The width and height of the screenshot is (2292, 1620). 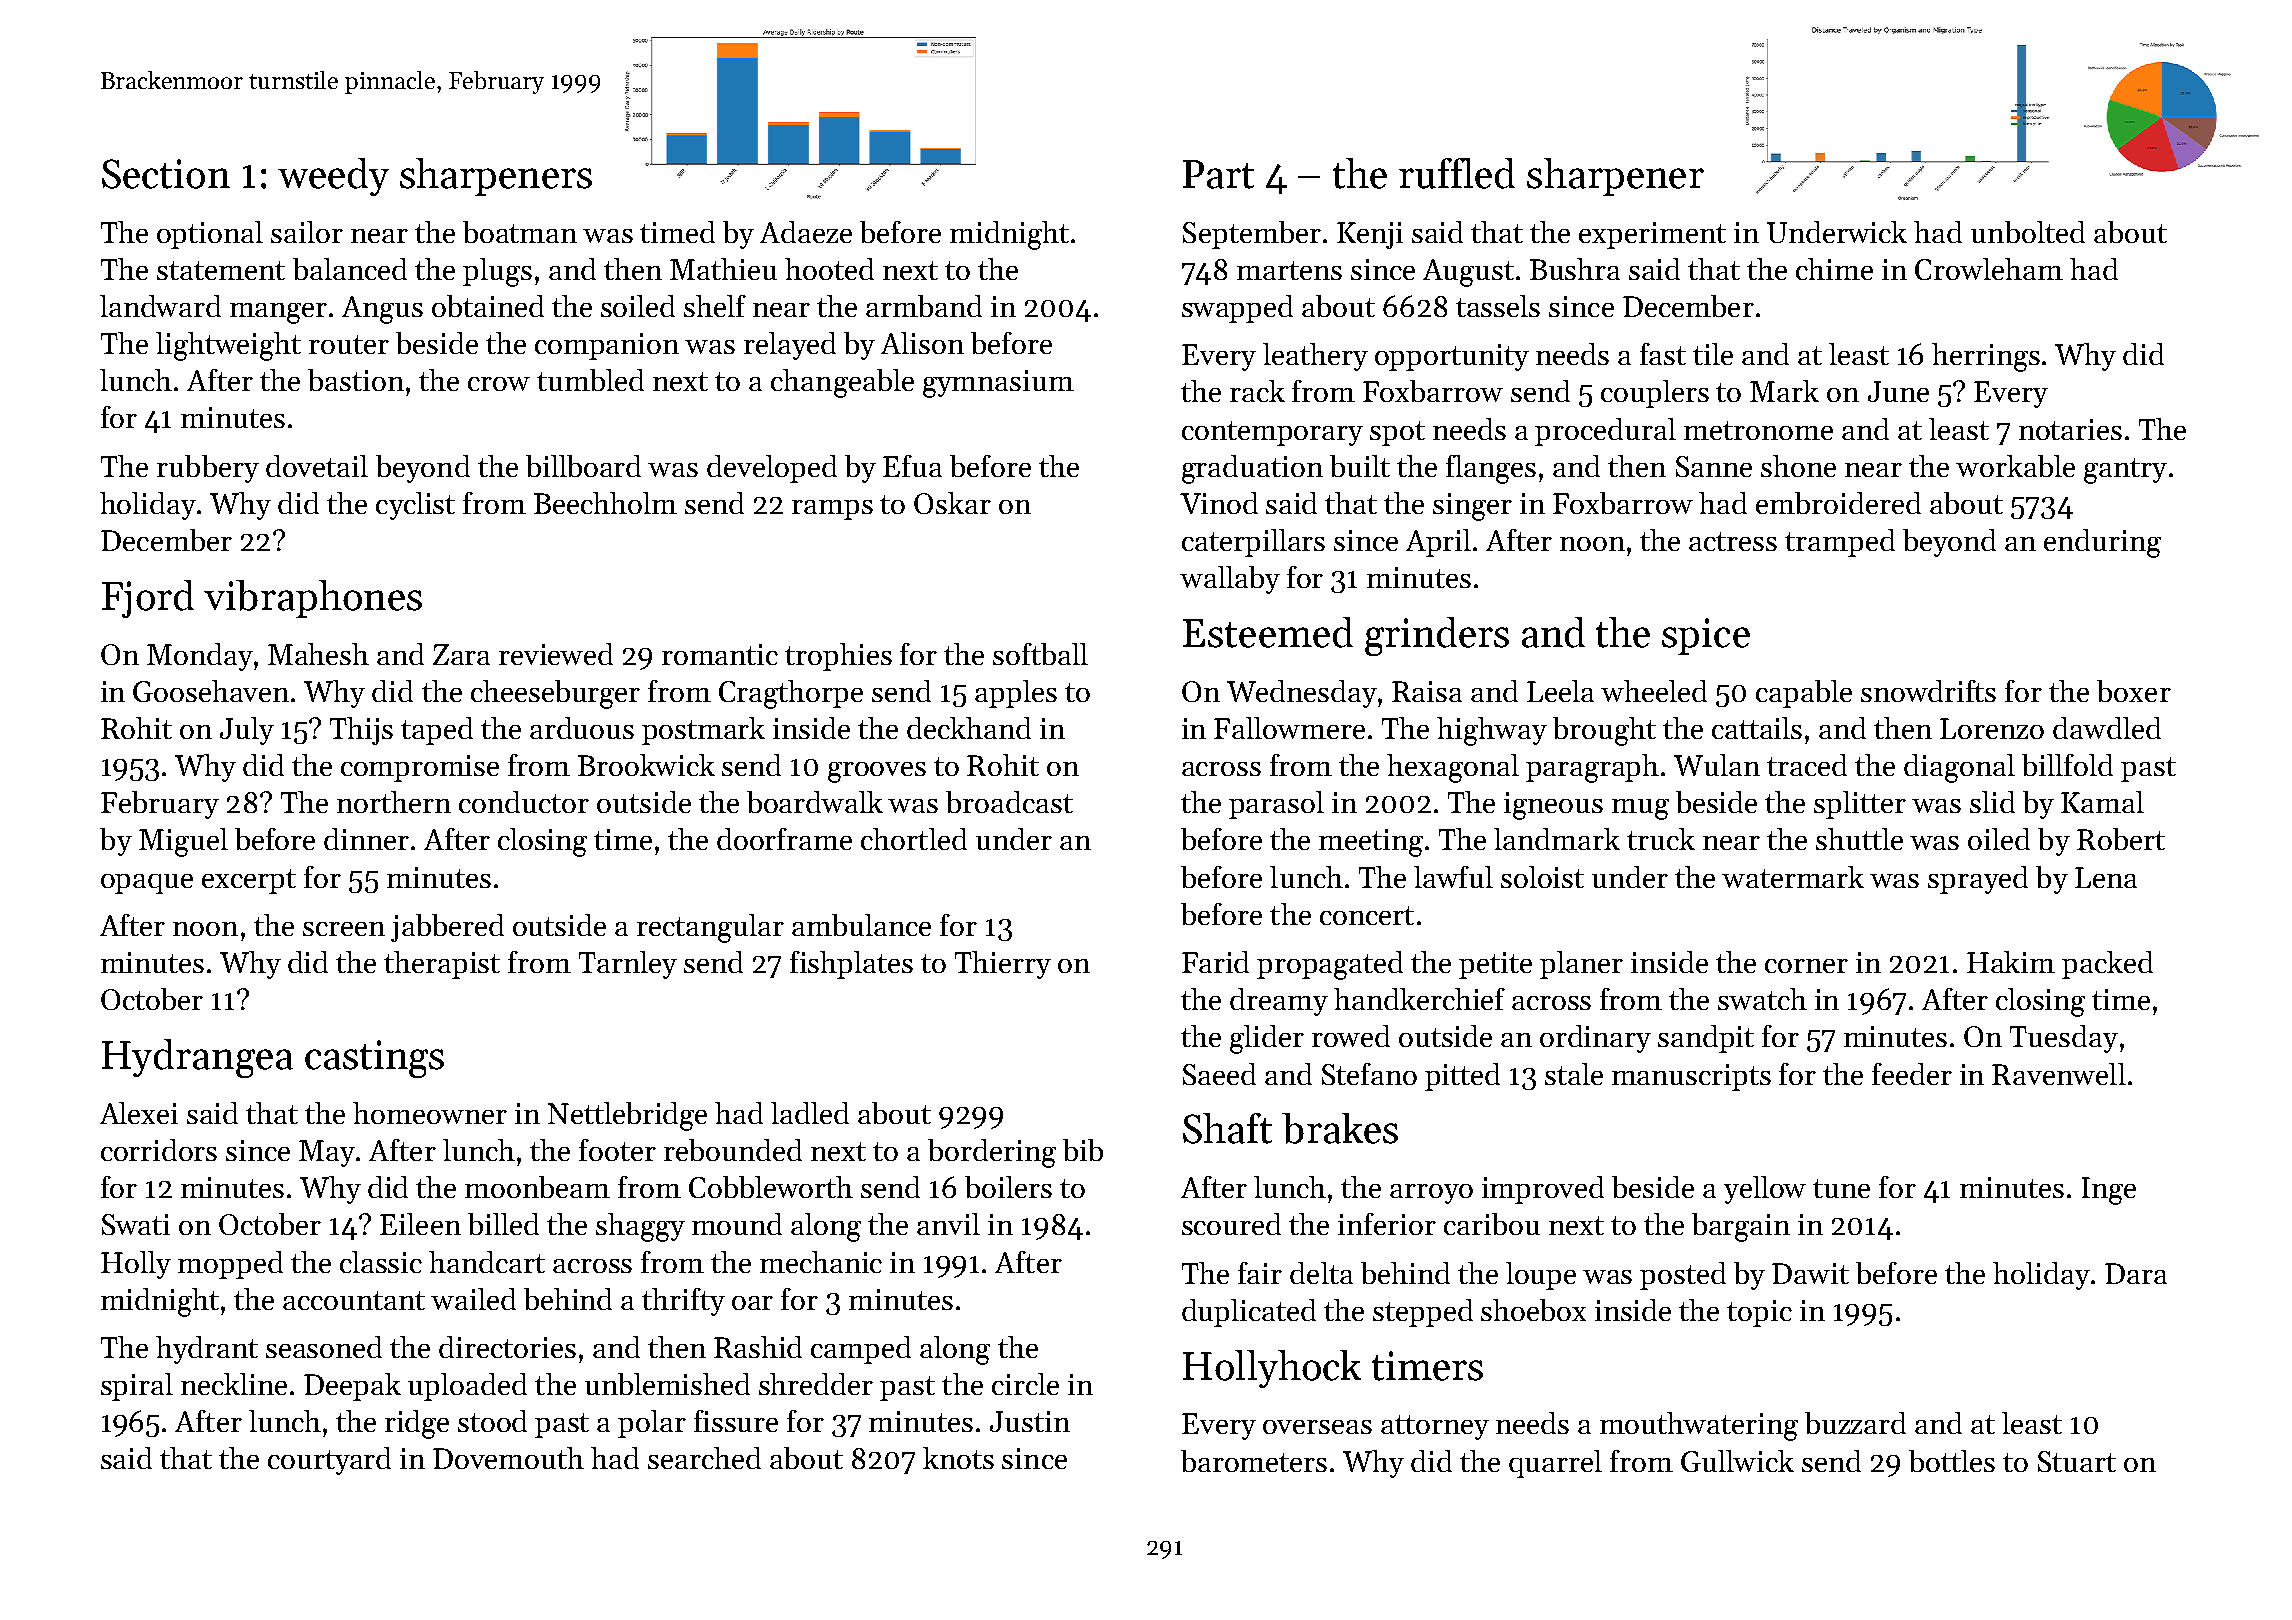 I want to click on grinders, so click(x=1437, y=636).
